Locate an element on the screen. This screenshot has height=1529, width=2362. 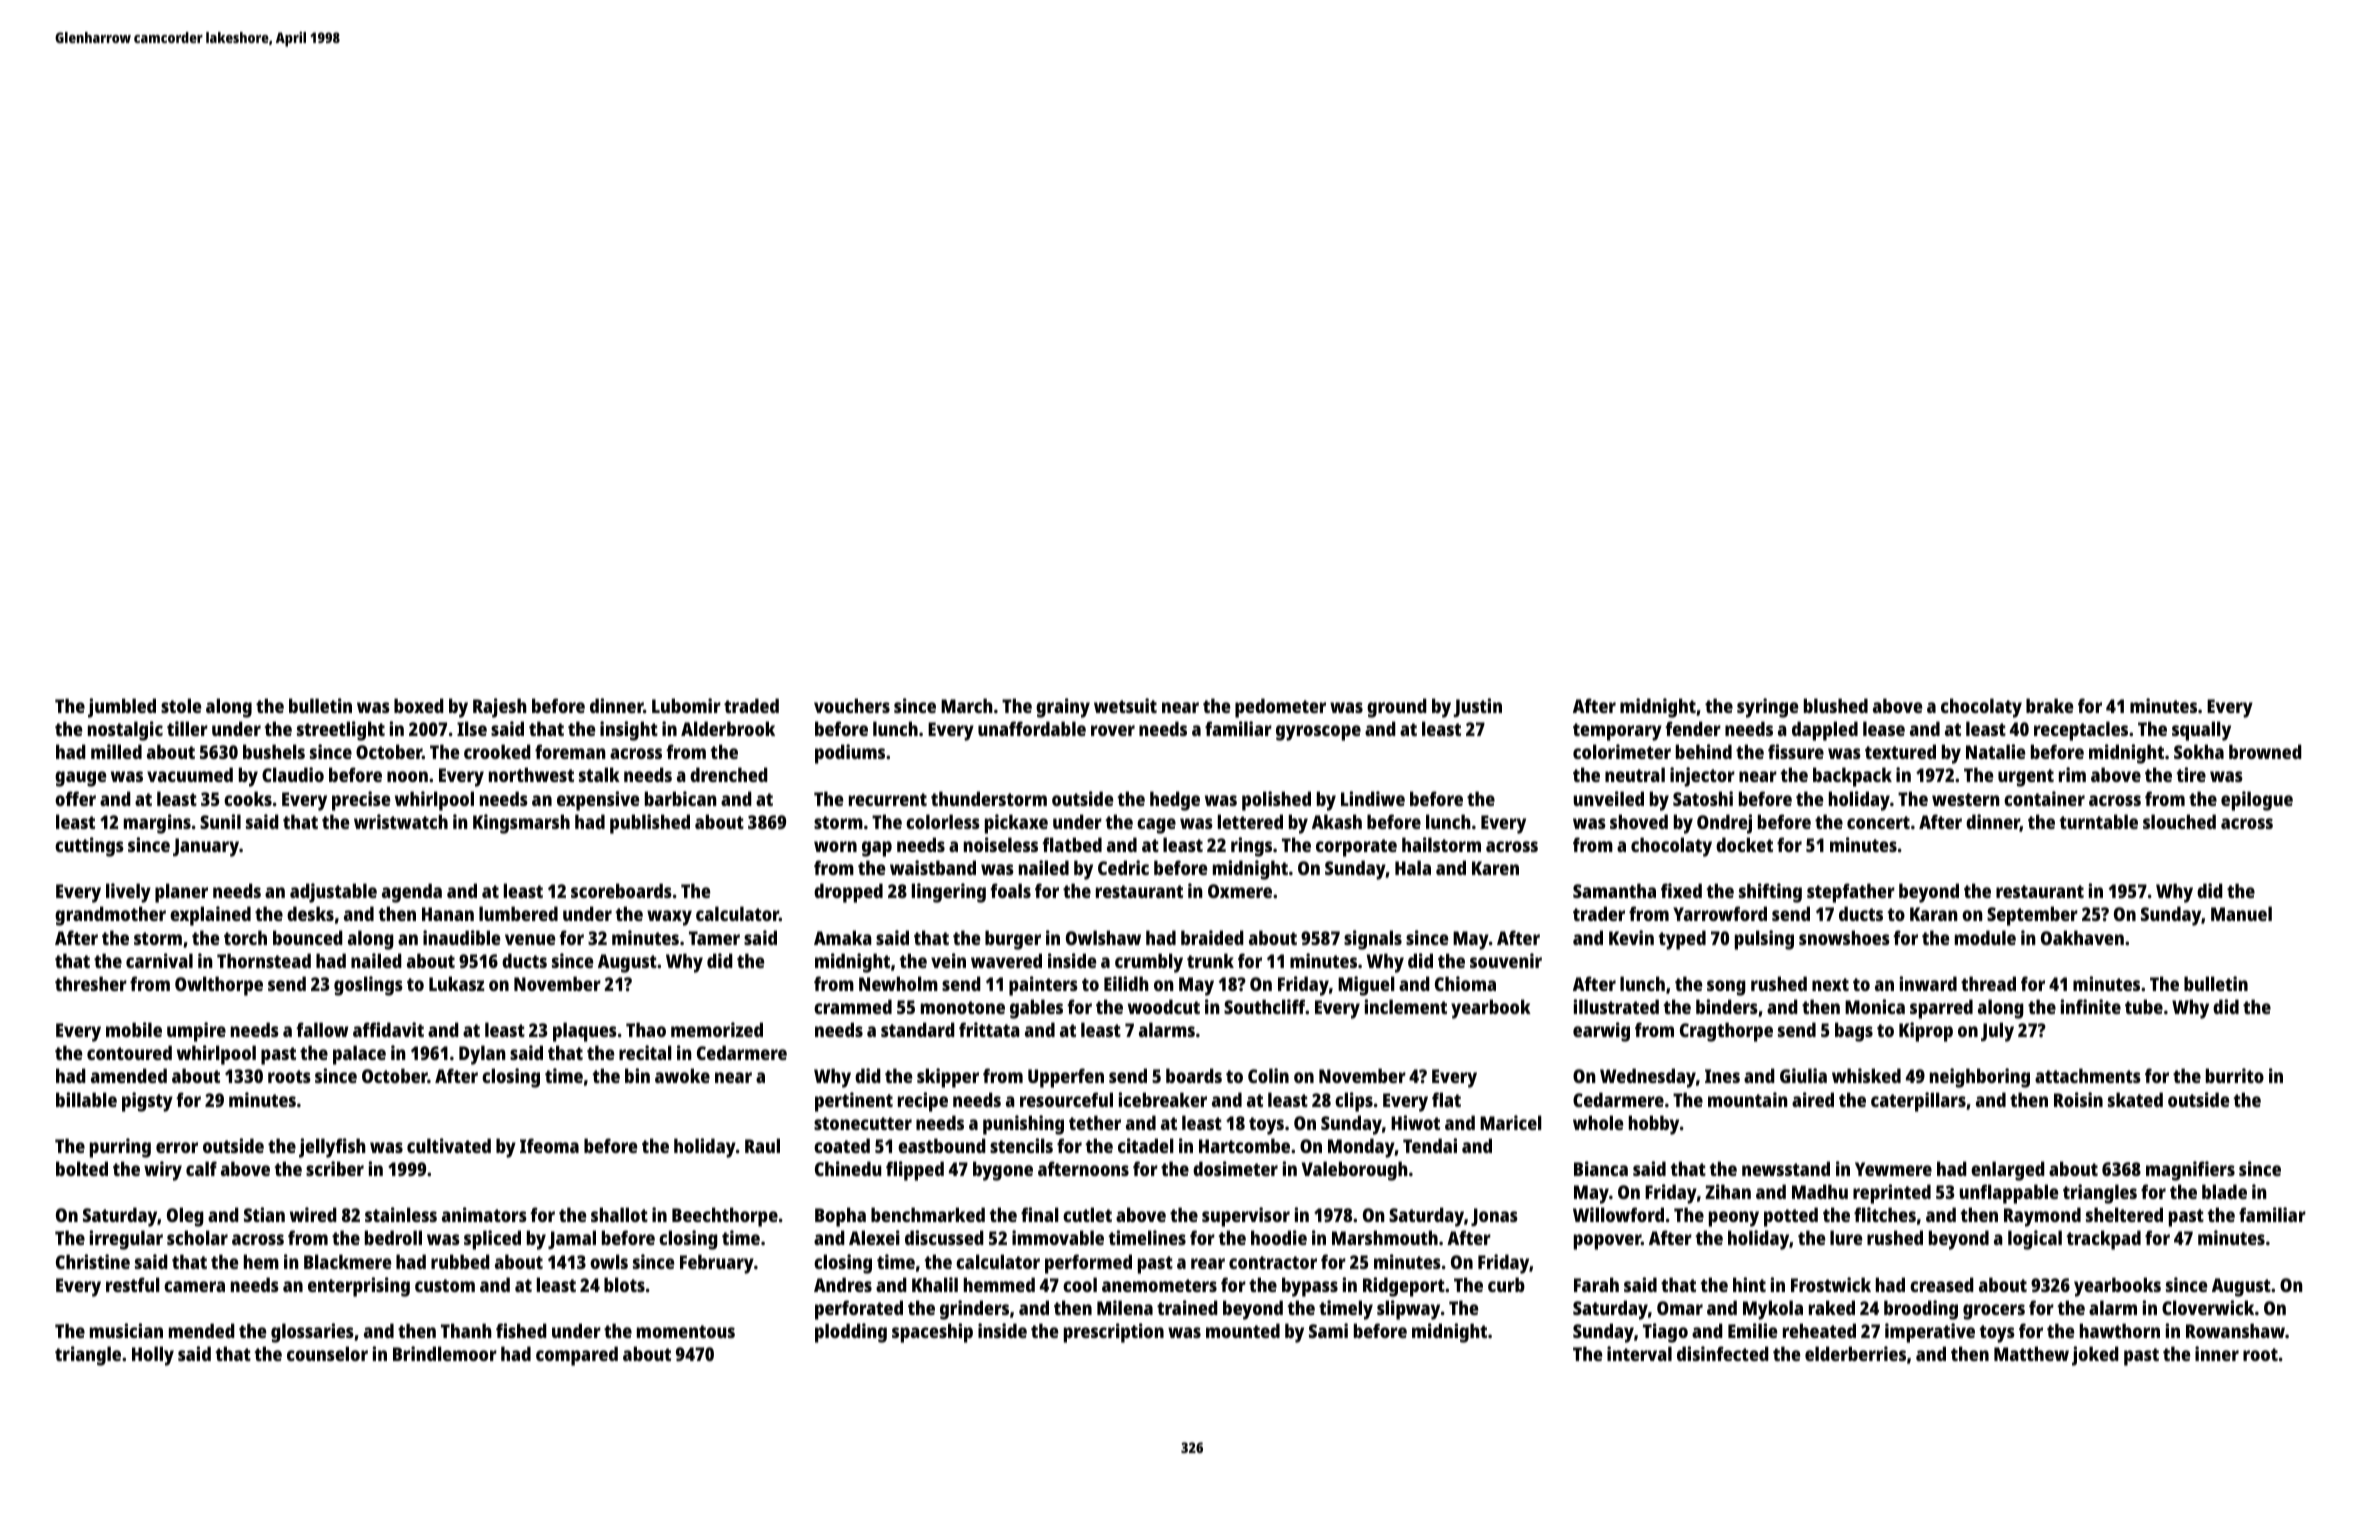
momentous is located at coordinates (686, 1331).
